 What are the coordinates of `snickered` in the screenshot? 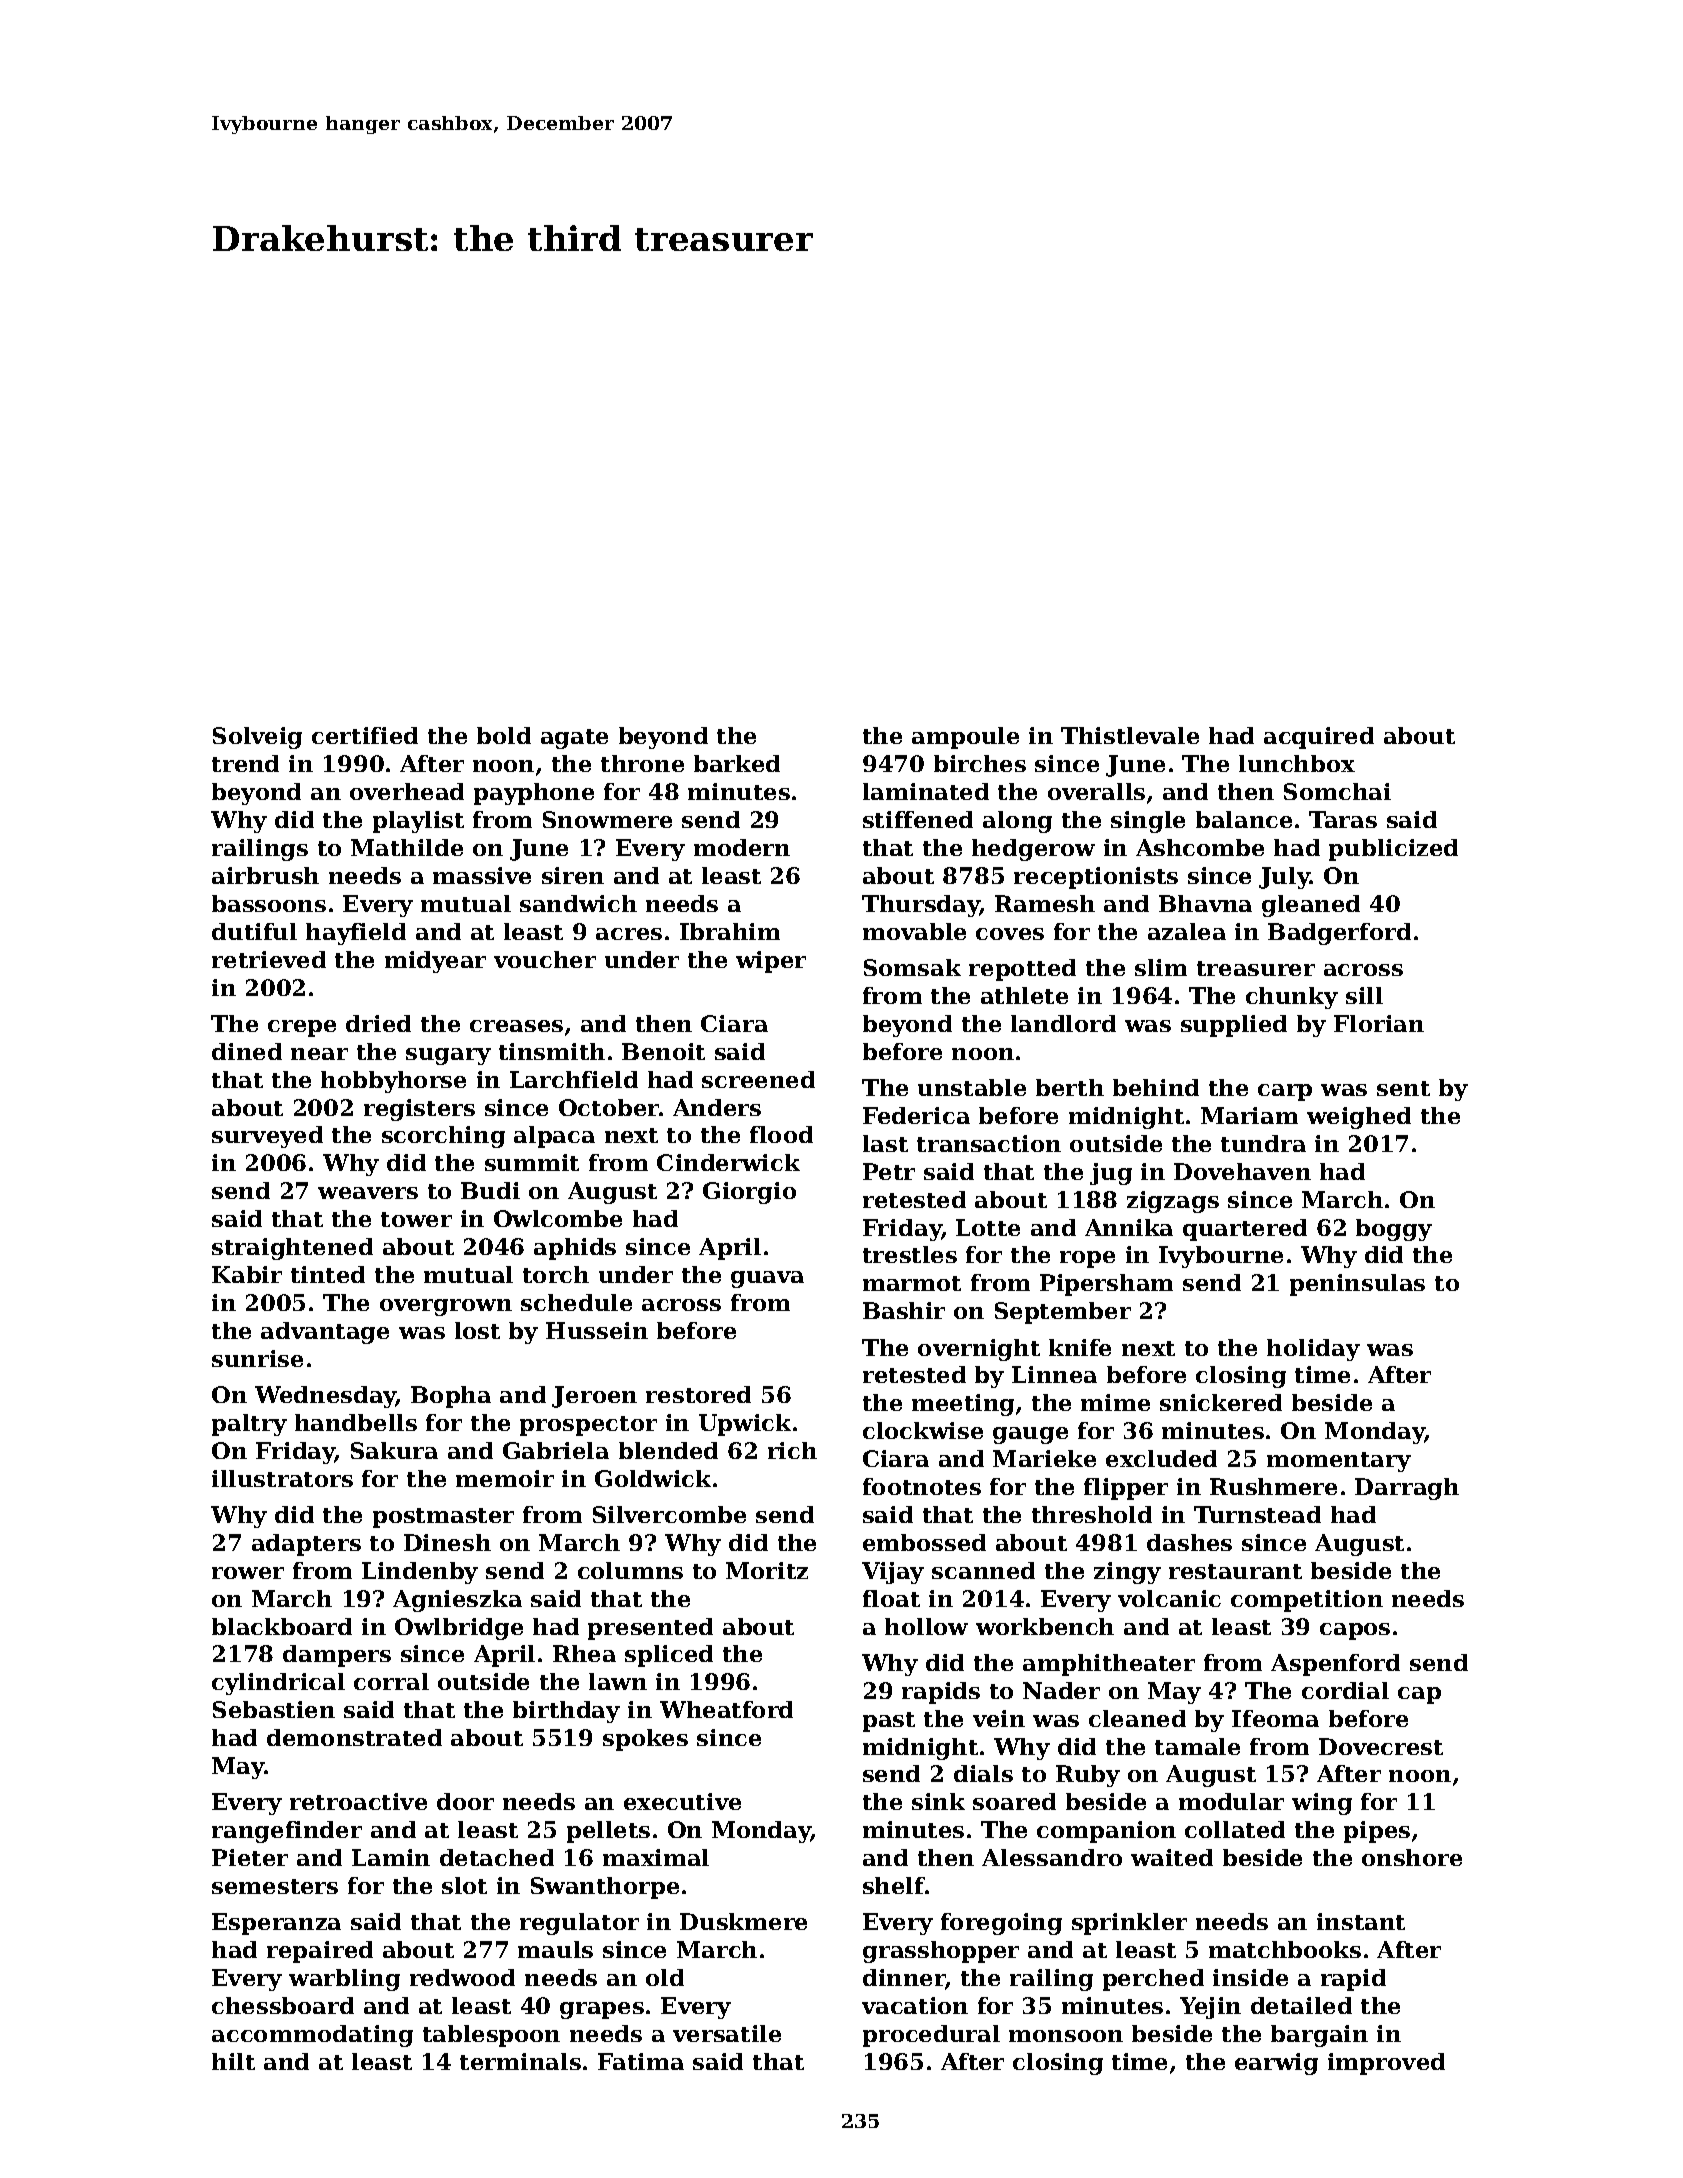 It's located at (1221, 1402).
